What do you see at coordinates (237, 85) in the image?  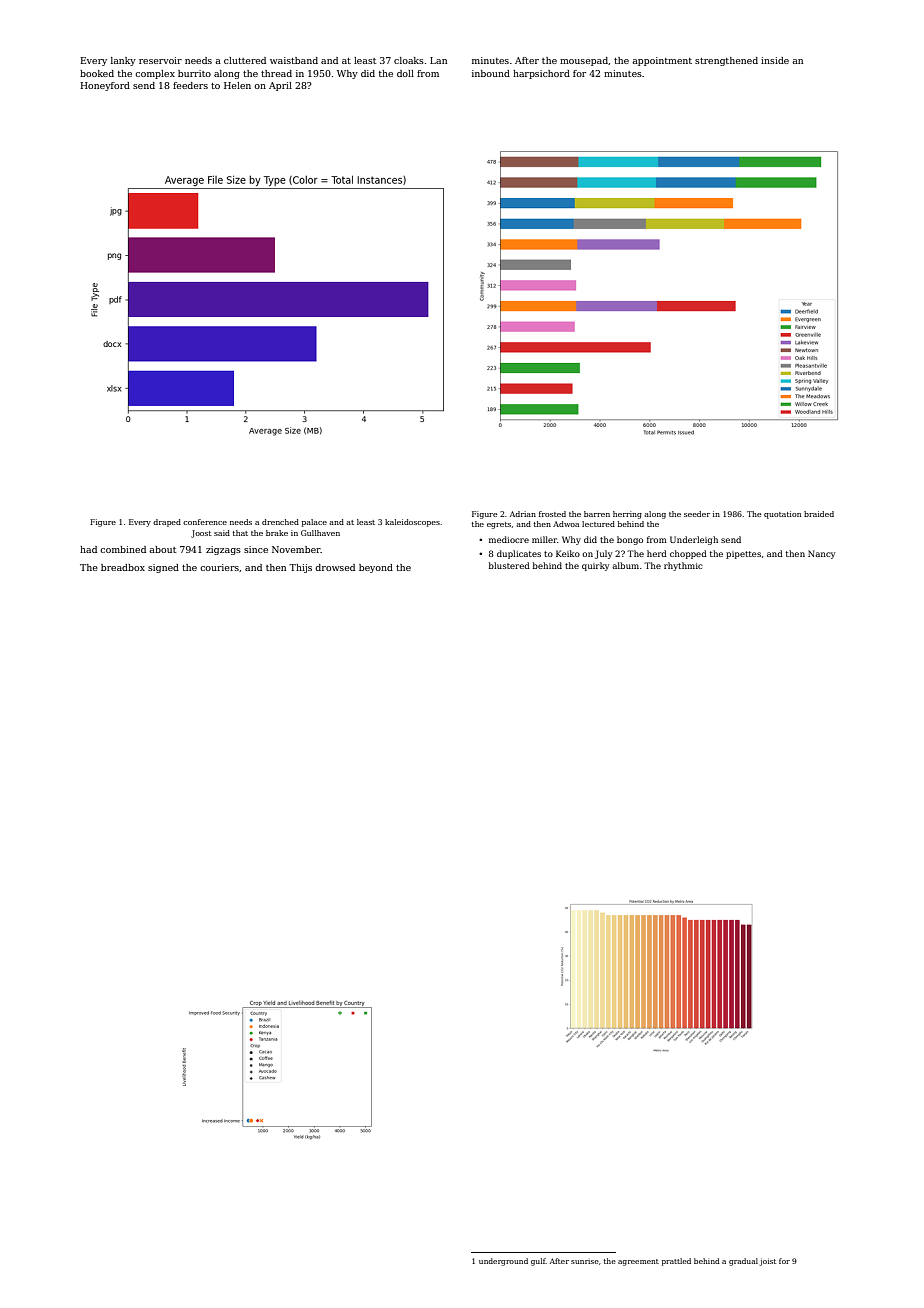 I see `Helen` at bounding box center [237, 85].
